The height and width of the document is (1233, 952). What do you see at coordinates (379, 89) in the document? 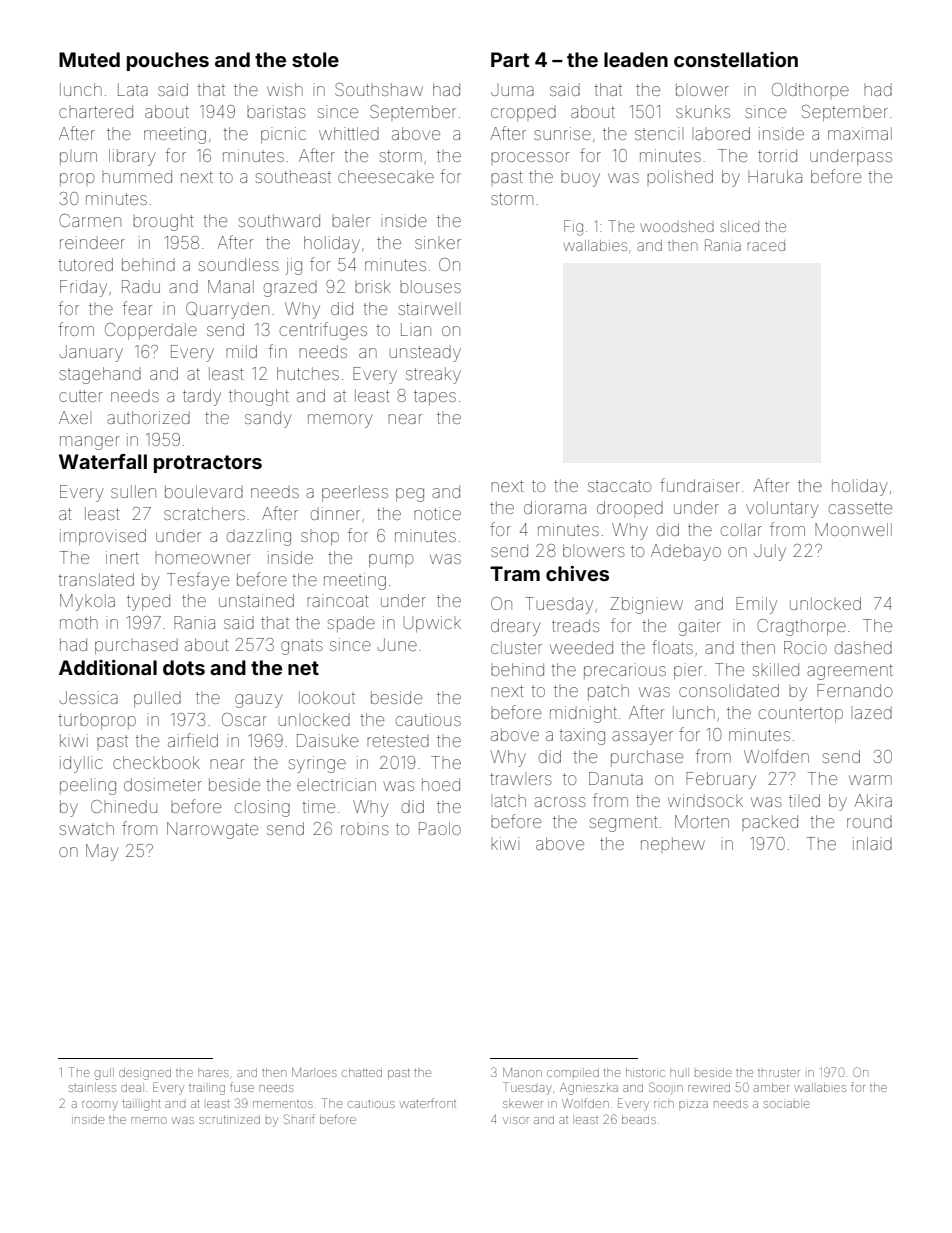
I see `Southshaw` at bounding box center [379, 89].
